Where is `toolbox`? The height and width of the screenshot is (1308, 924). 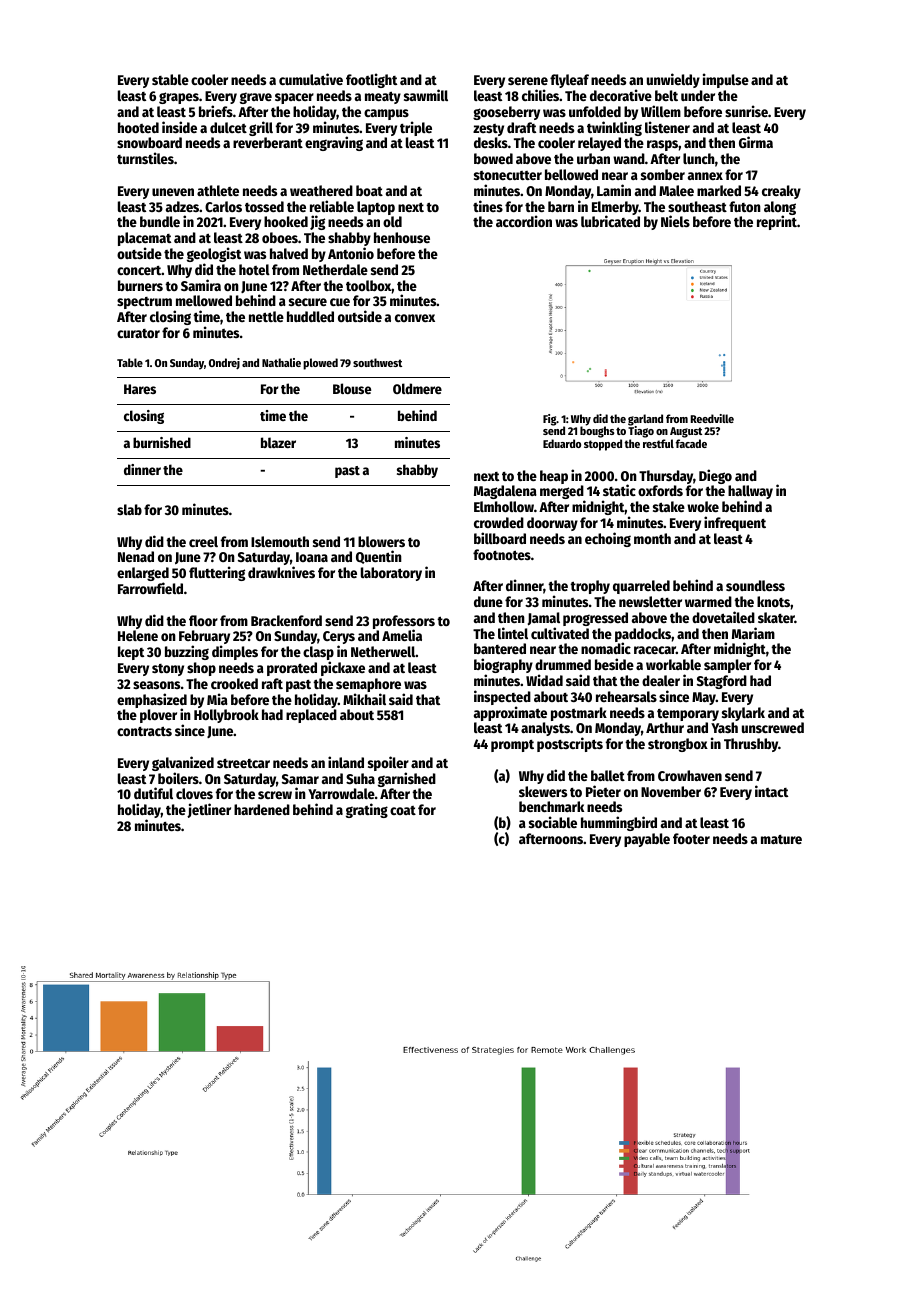 toolbox is located at coordinates (369, 285).
